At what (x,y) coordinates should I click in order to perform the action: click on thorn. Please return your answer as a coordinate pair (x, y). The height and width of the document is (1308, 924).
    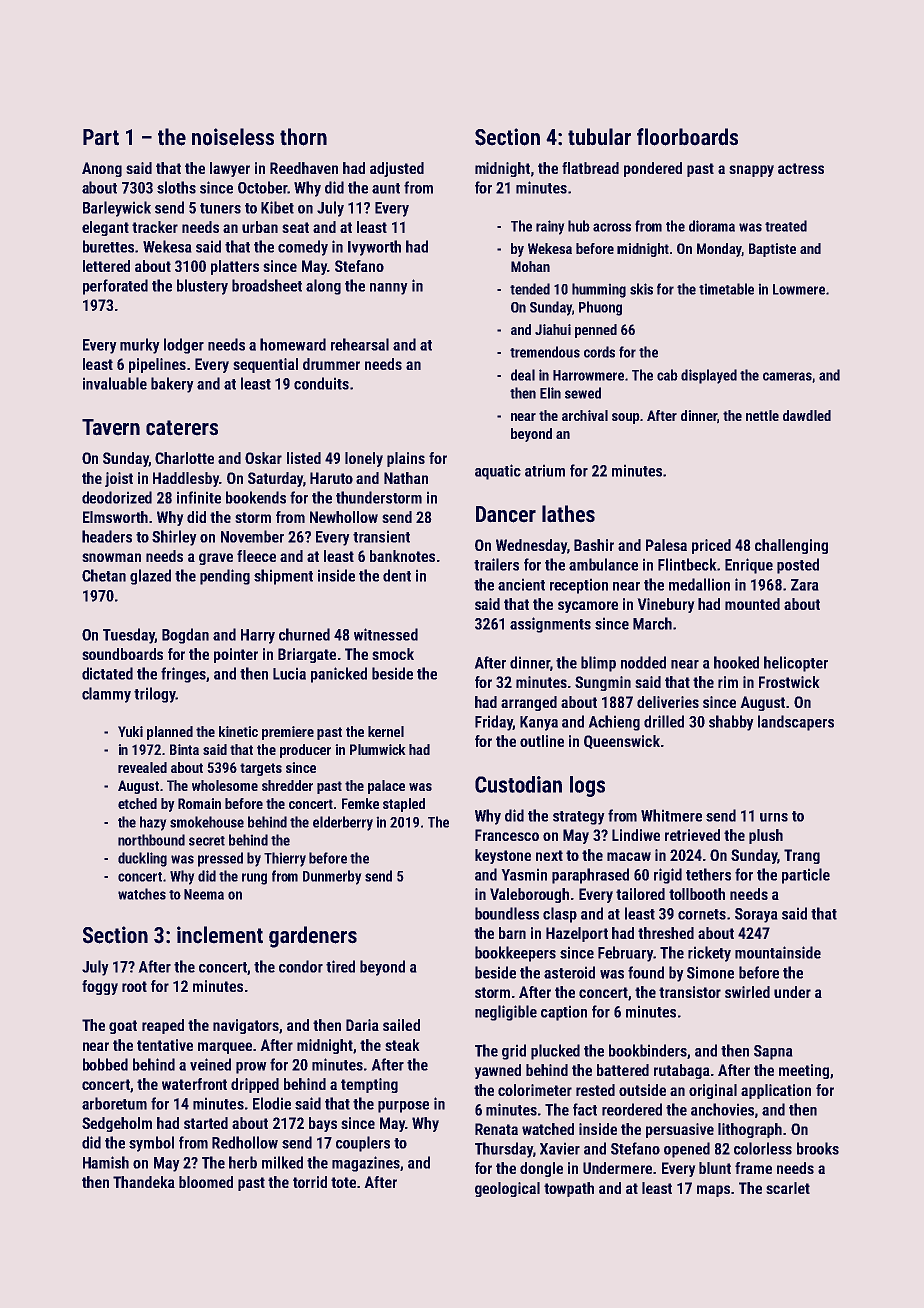
    Looking at the image, I should click on (303, 137).
